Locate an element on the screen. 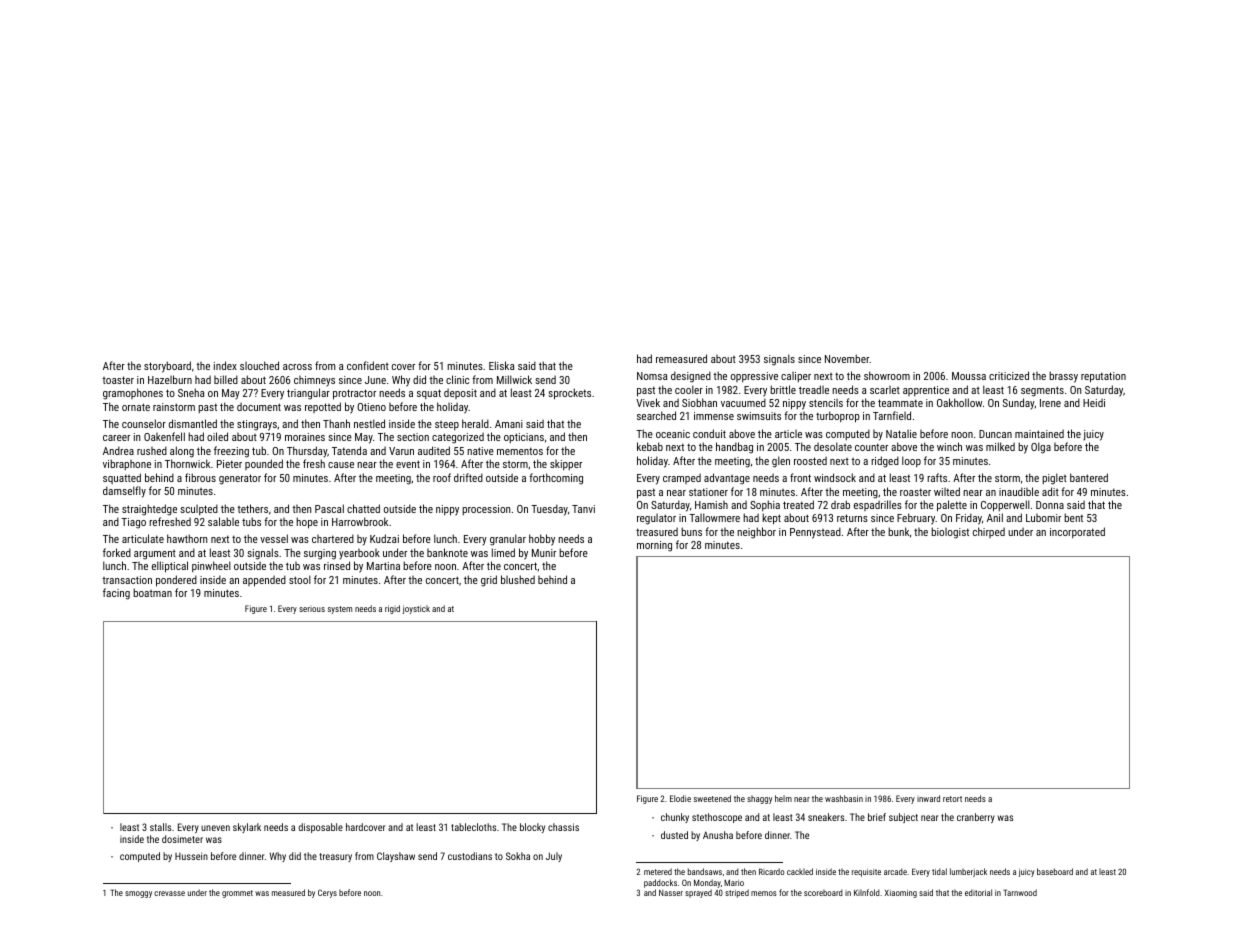 The height and width of the screenshot is (952, 1233). clinic is located at coordinates (457, 379).
